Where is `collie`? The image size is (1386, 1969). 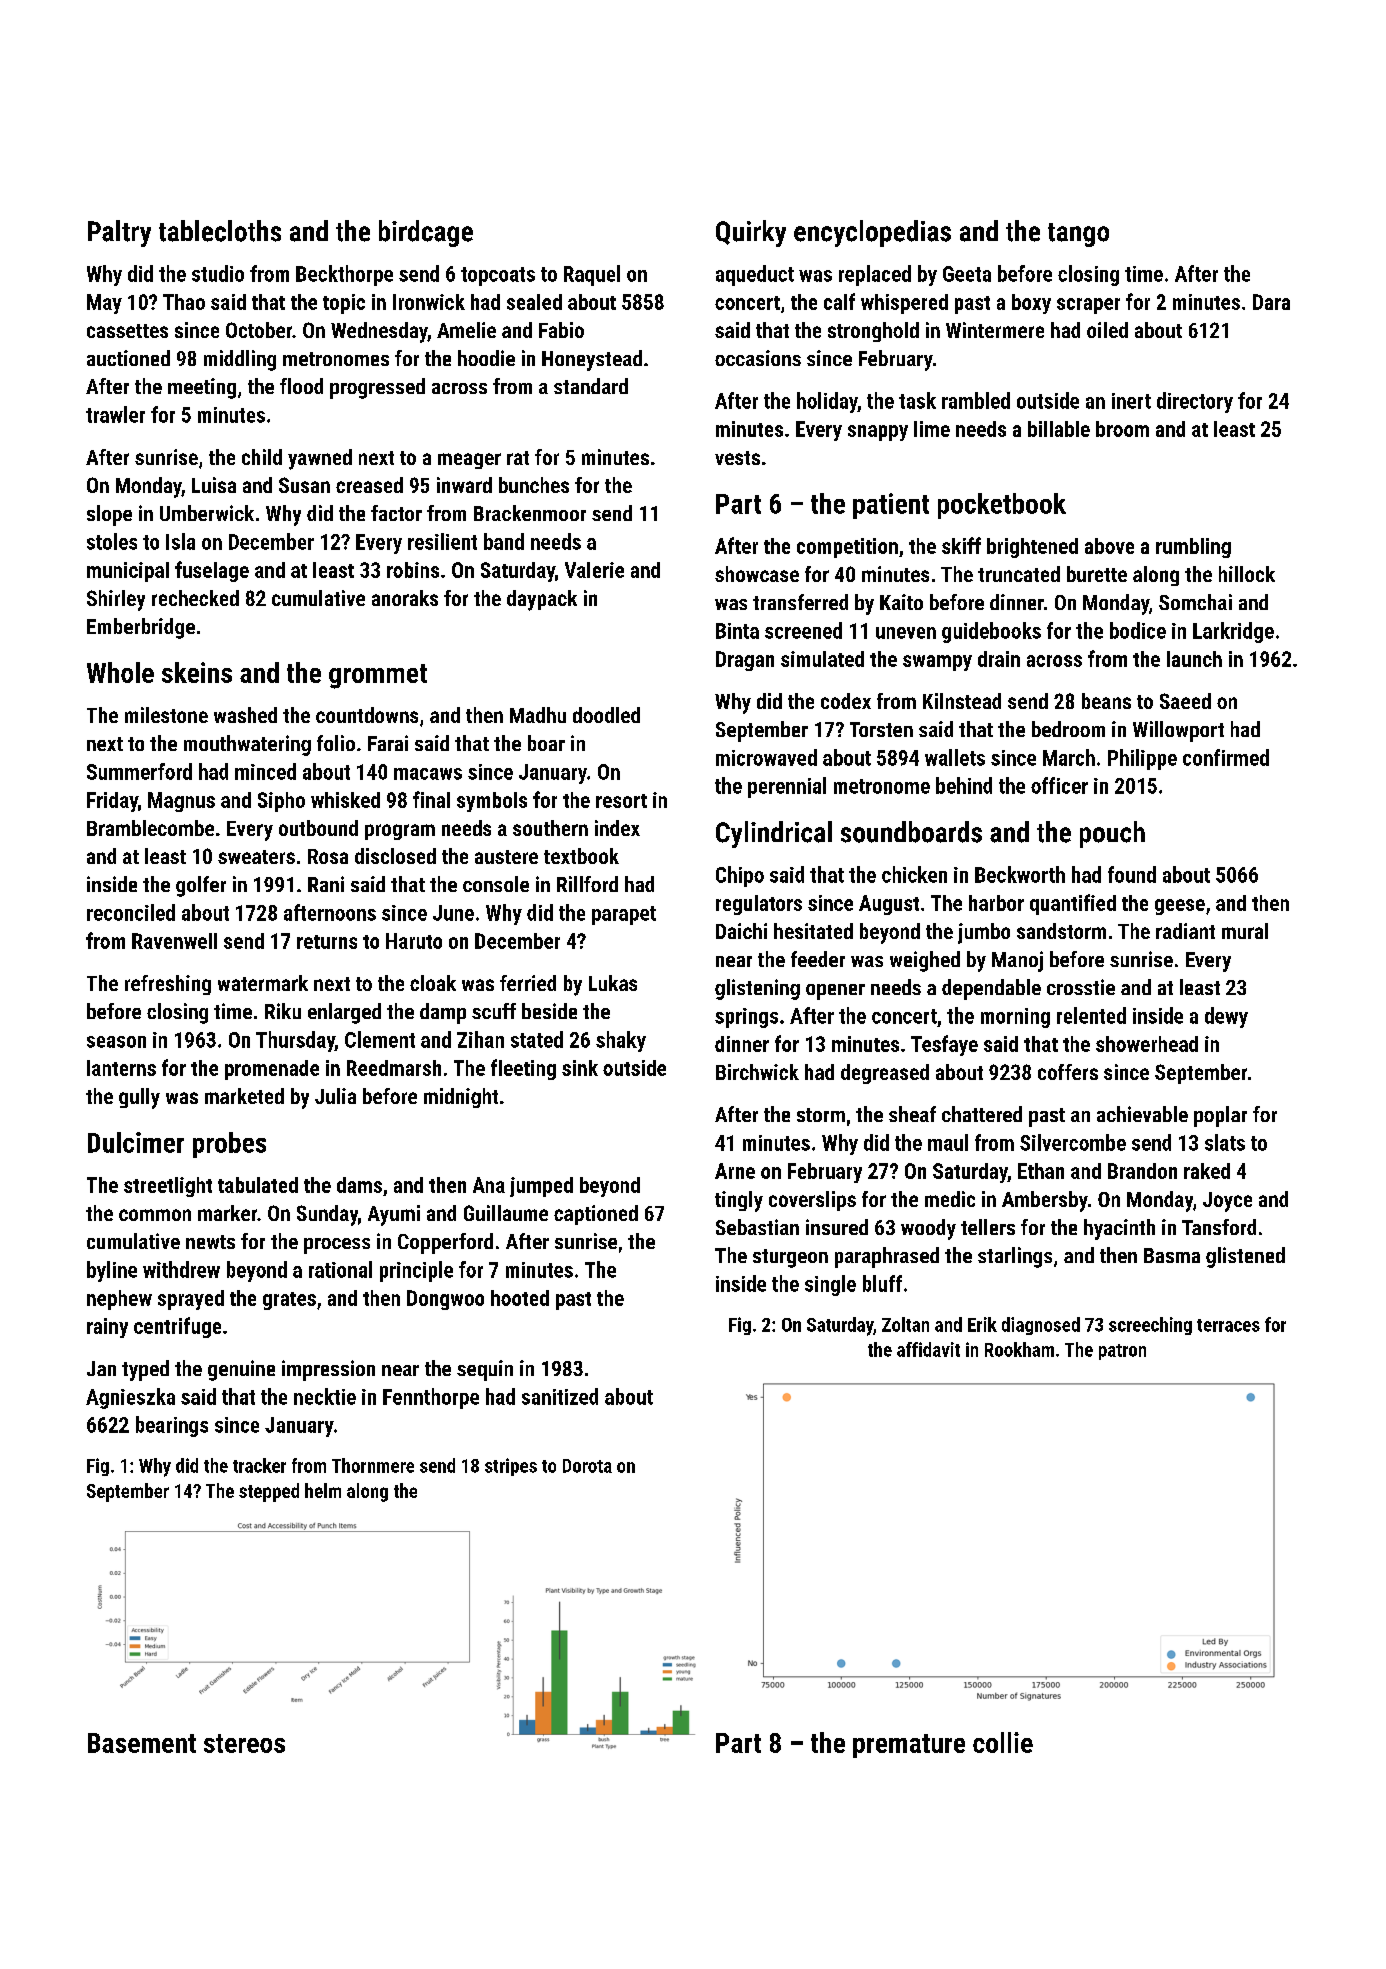
collie is located at coordinates (1003, 1742).
